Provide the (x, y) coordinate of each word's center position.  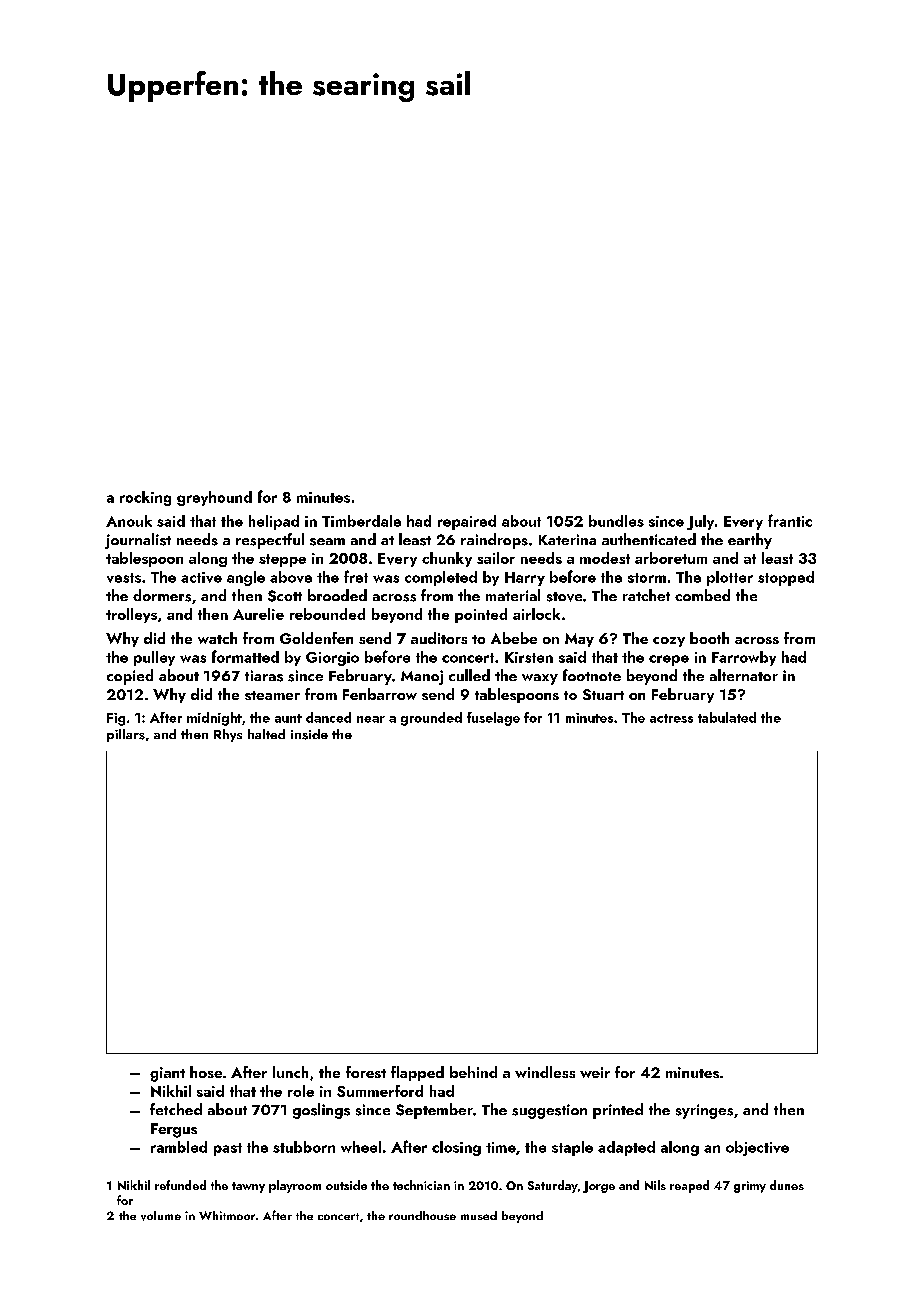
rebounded (327, 614)
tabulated (727, 717)
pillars (126, 735)
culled (469, 675)
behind (473, 1072)
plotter (730, 578)
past (228, 1149)
